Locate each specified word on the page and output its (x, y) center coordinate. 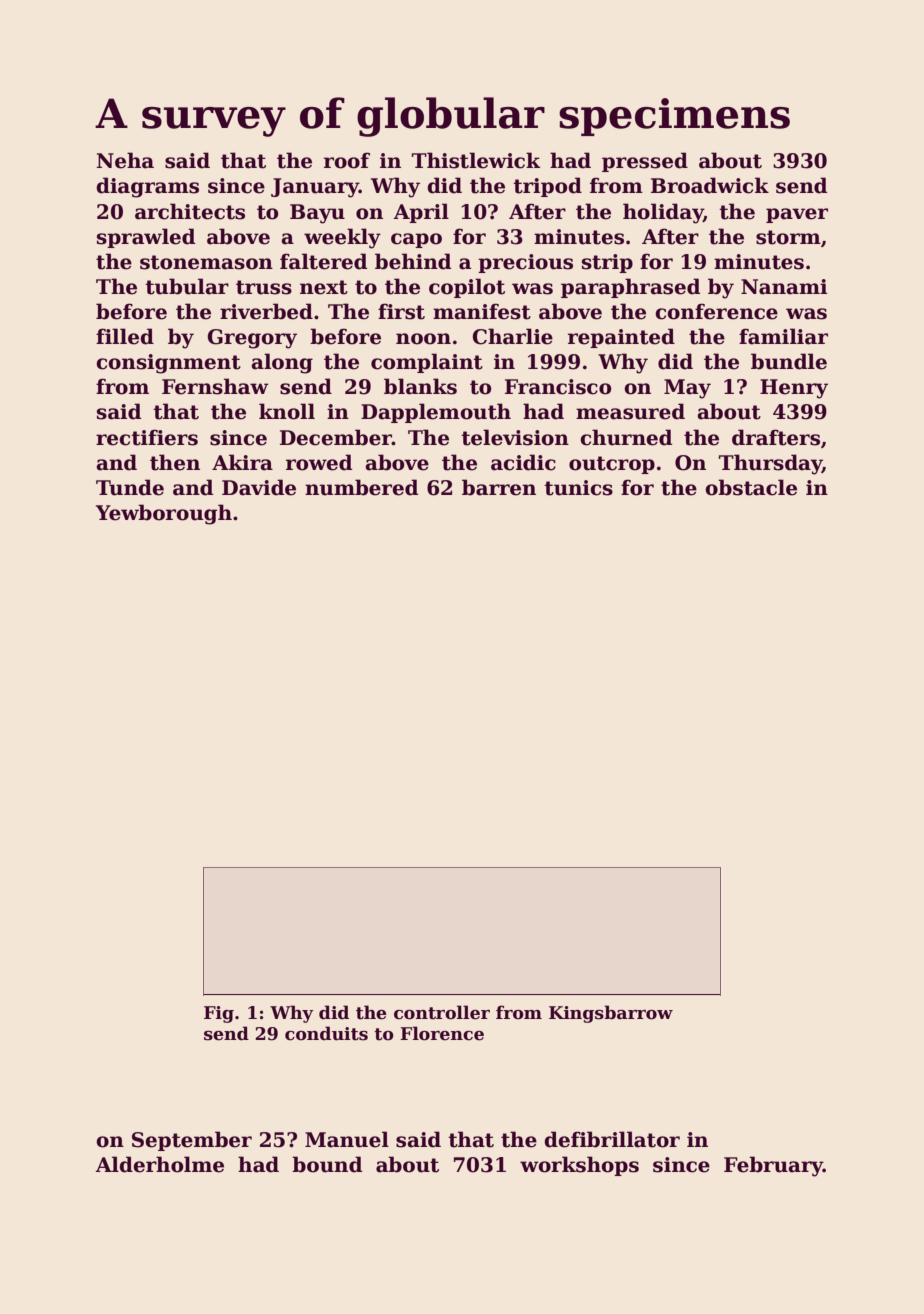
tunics (578, 488)
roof (347, 160)
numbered (361, 487)
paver (797, 215)
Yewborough (164, 514)
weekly (342, 238)
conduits (326, 1033)
